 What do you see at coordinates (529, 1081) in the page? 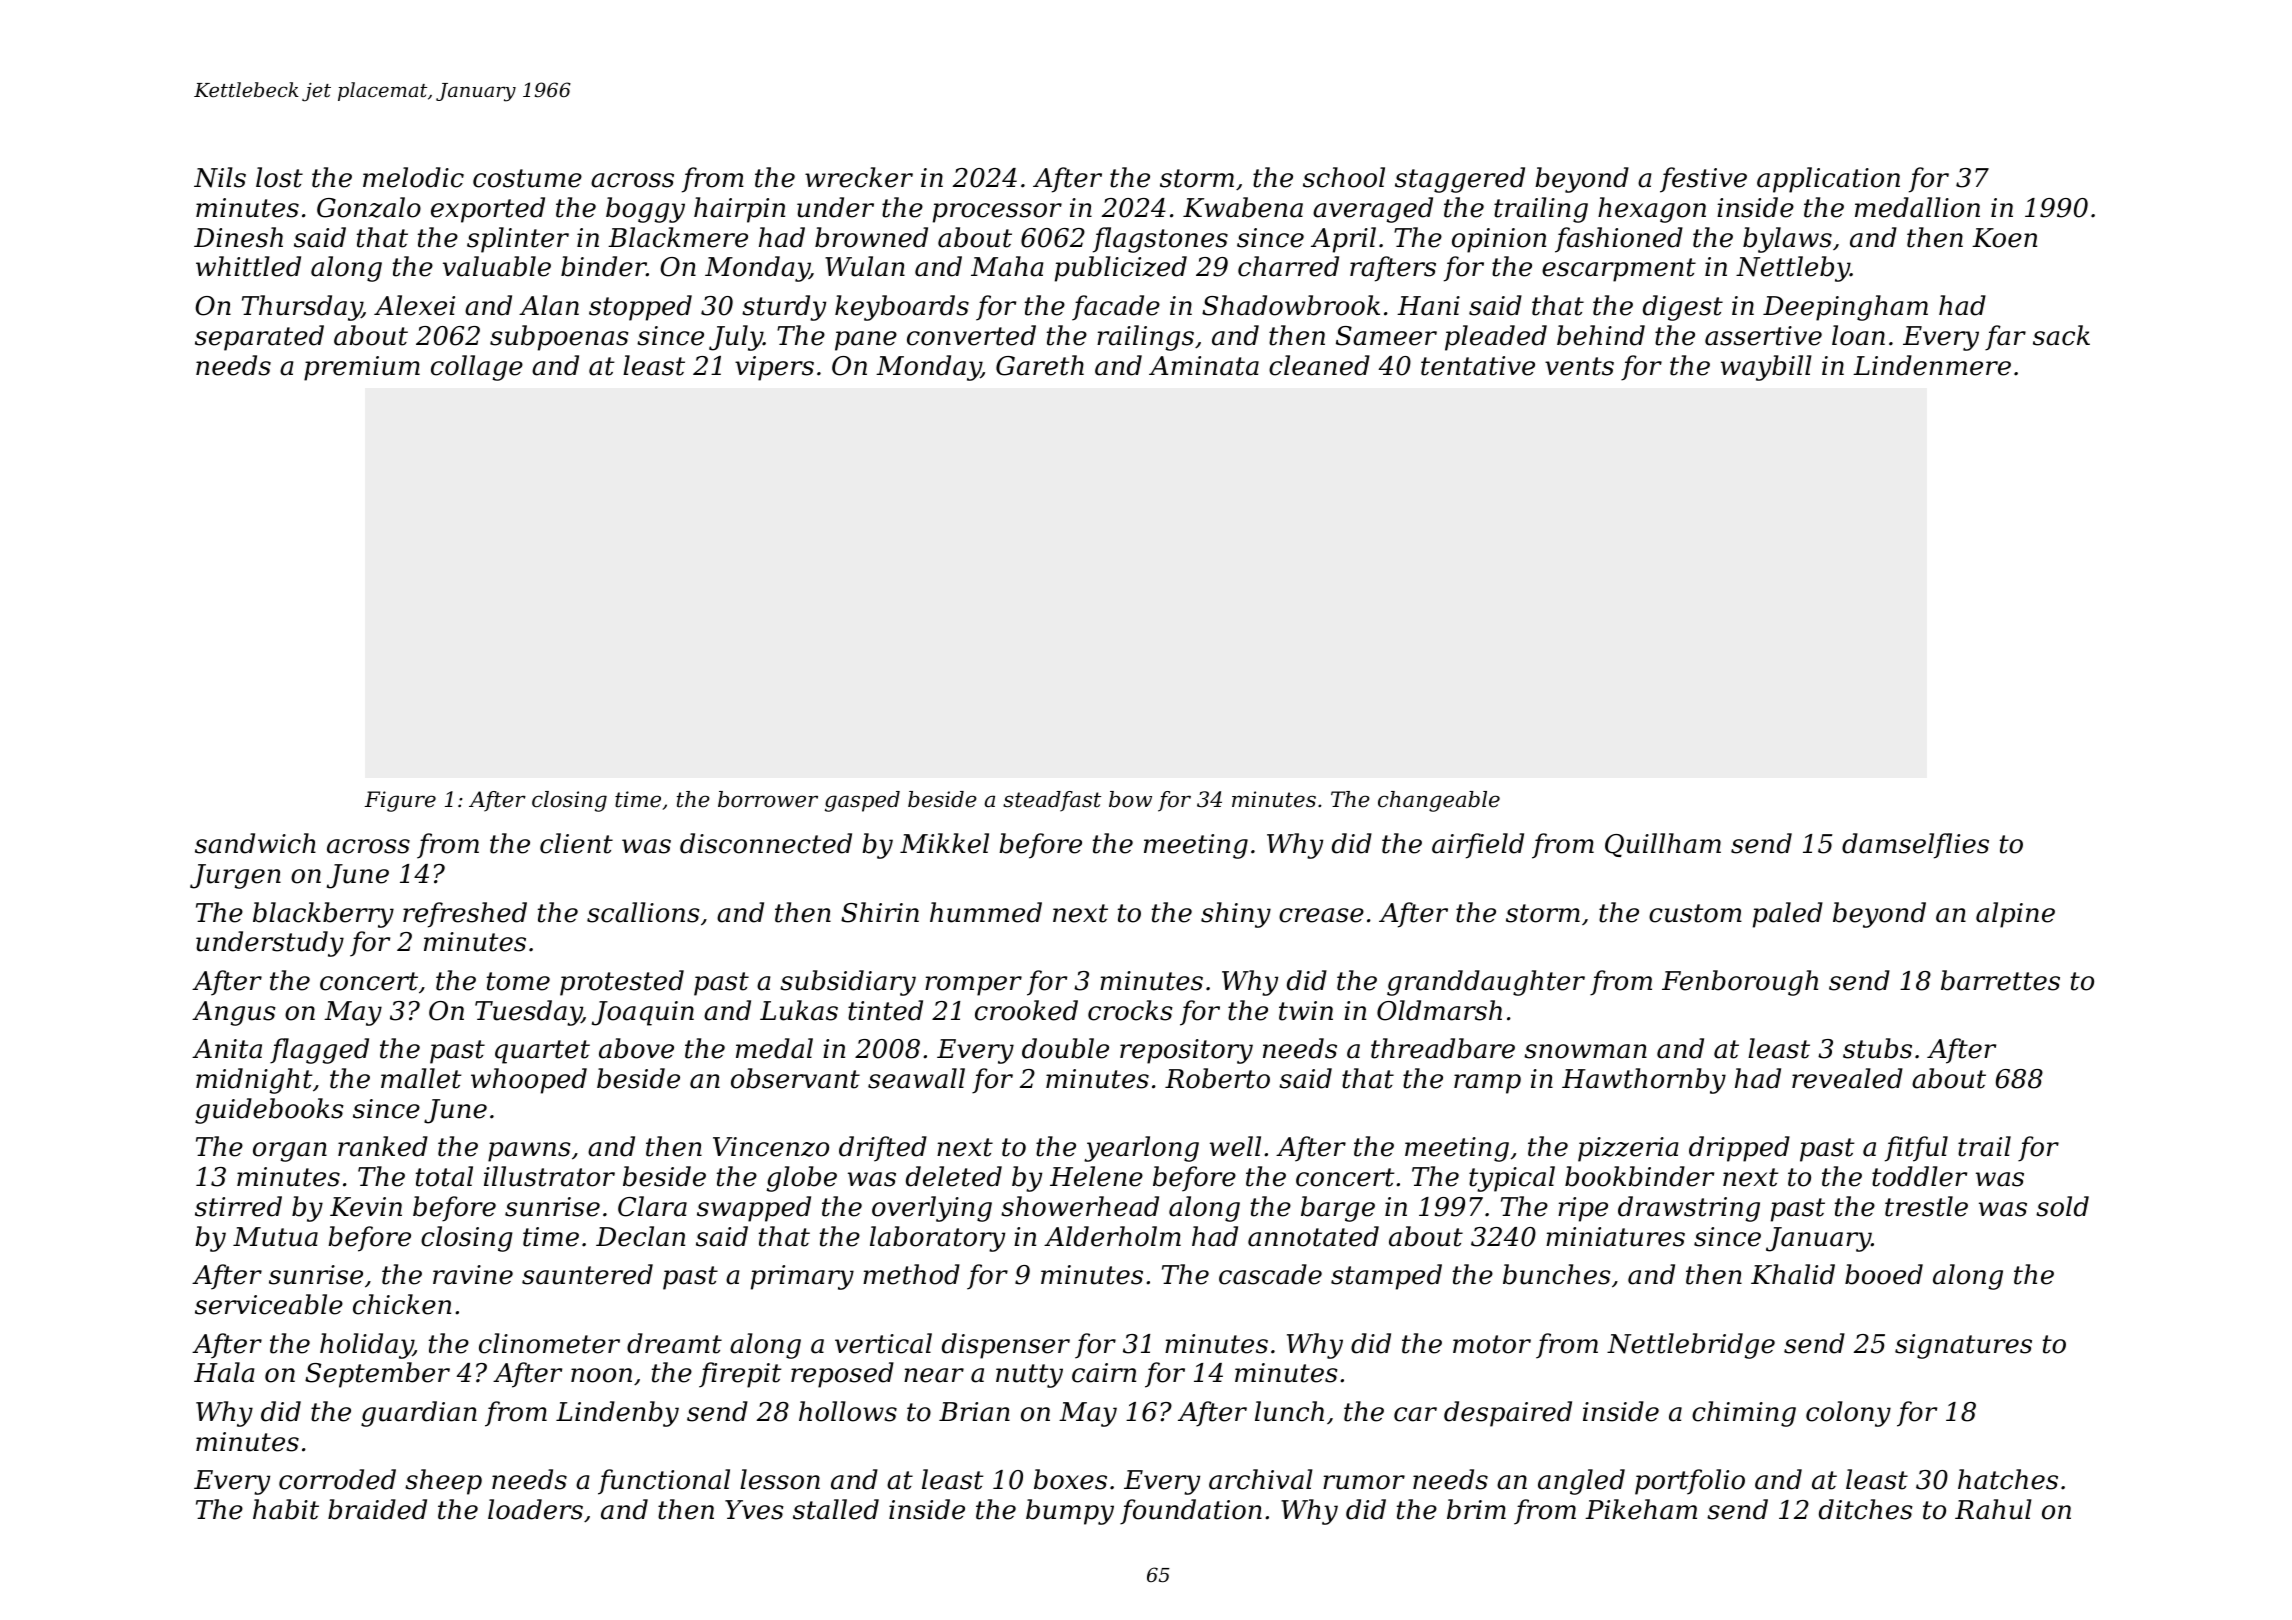
I see `whooped` at bounding box center [529, 1081].
